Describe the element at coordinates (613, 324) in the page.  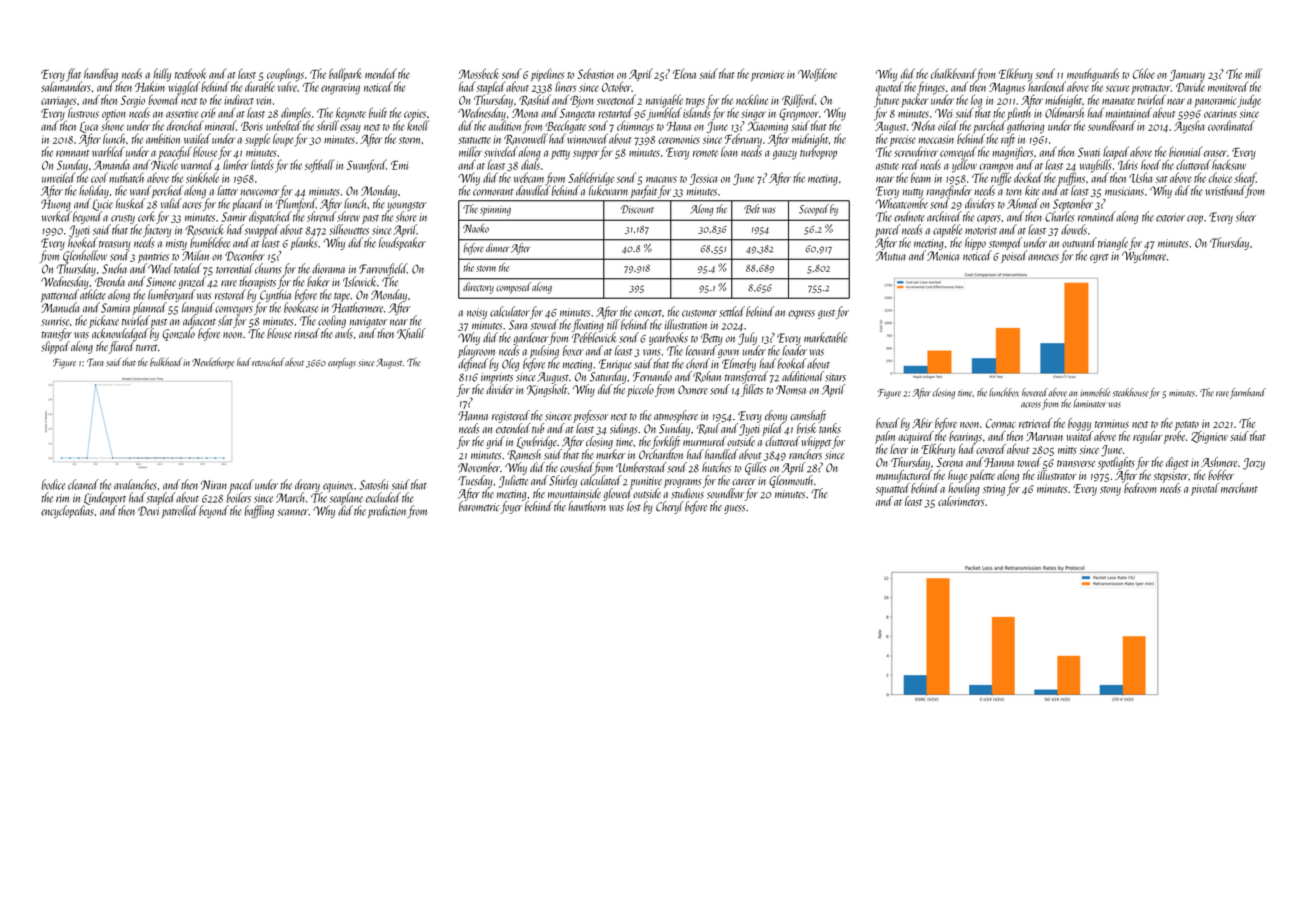
I see `till` at that location.
